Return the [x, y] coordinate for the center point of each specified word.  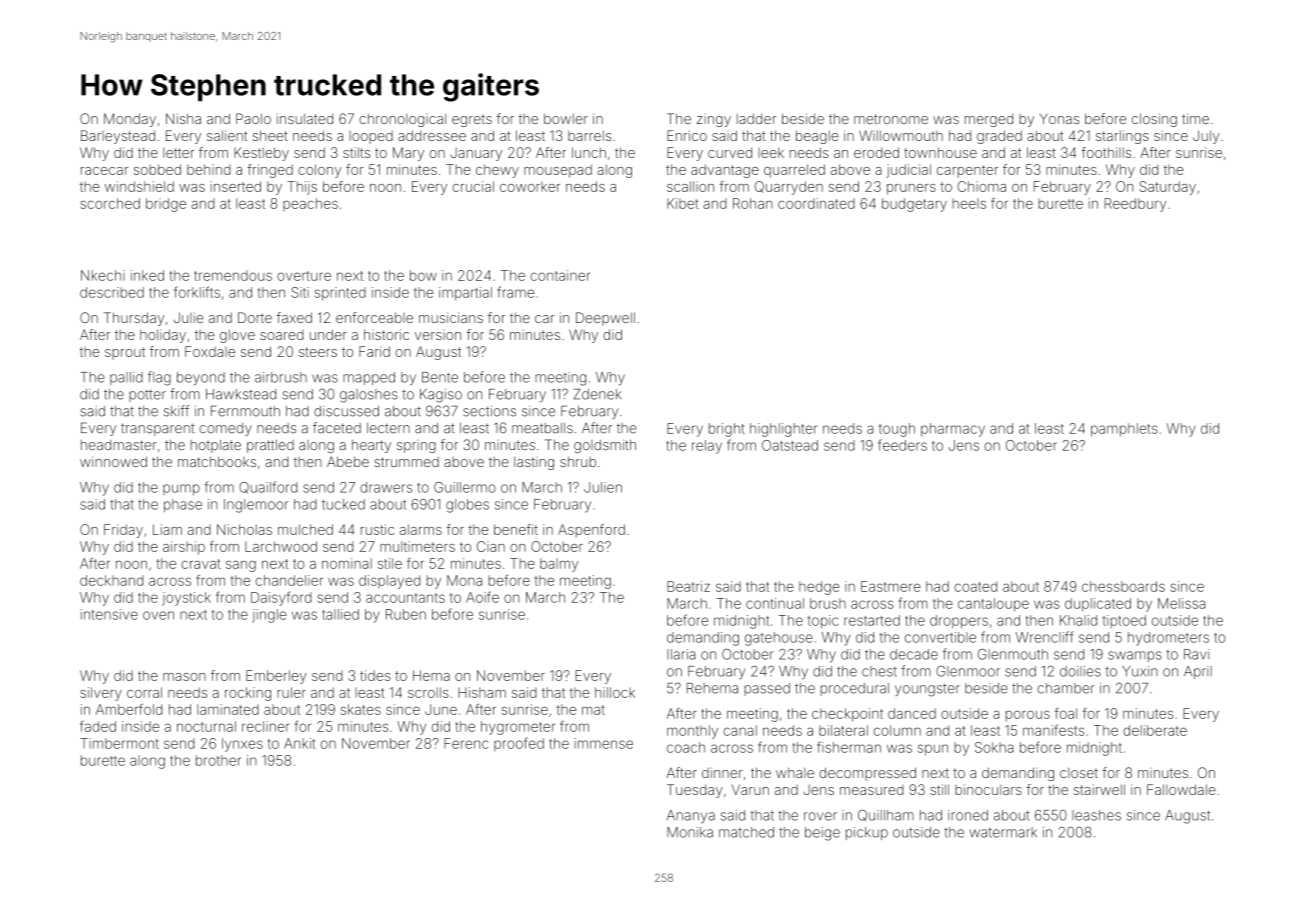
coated [975, 586]
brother [218, 760]
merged [989, 120]
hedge [819, 588]
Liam [167, 529]
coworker [530, 187]
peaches [310, 204]
